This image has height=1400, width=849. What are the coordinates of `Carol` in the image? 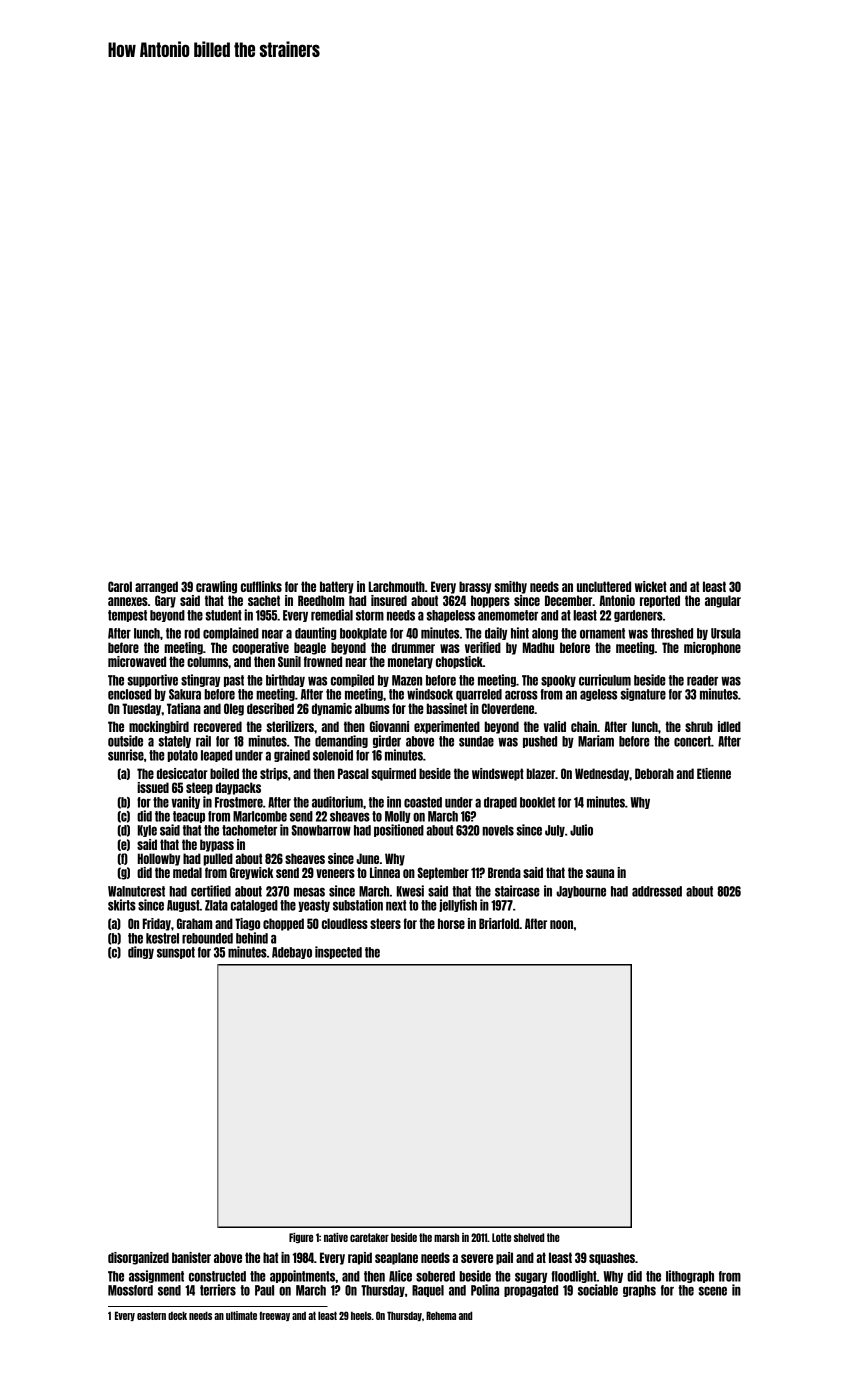 It's located at (120, 586).
